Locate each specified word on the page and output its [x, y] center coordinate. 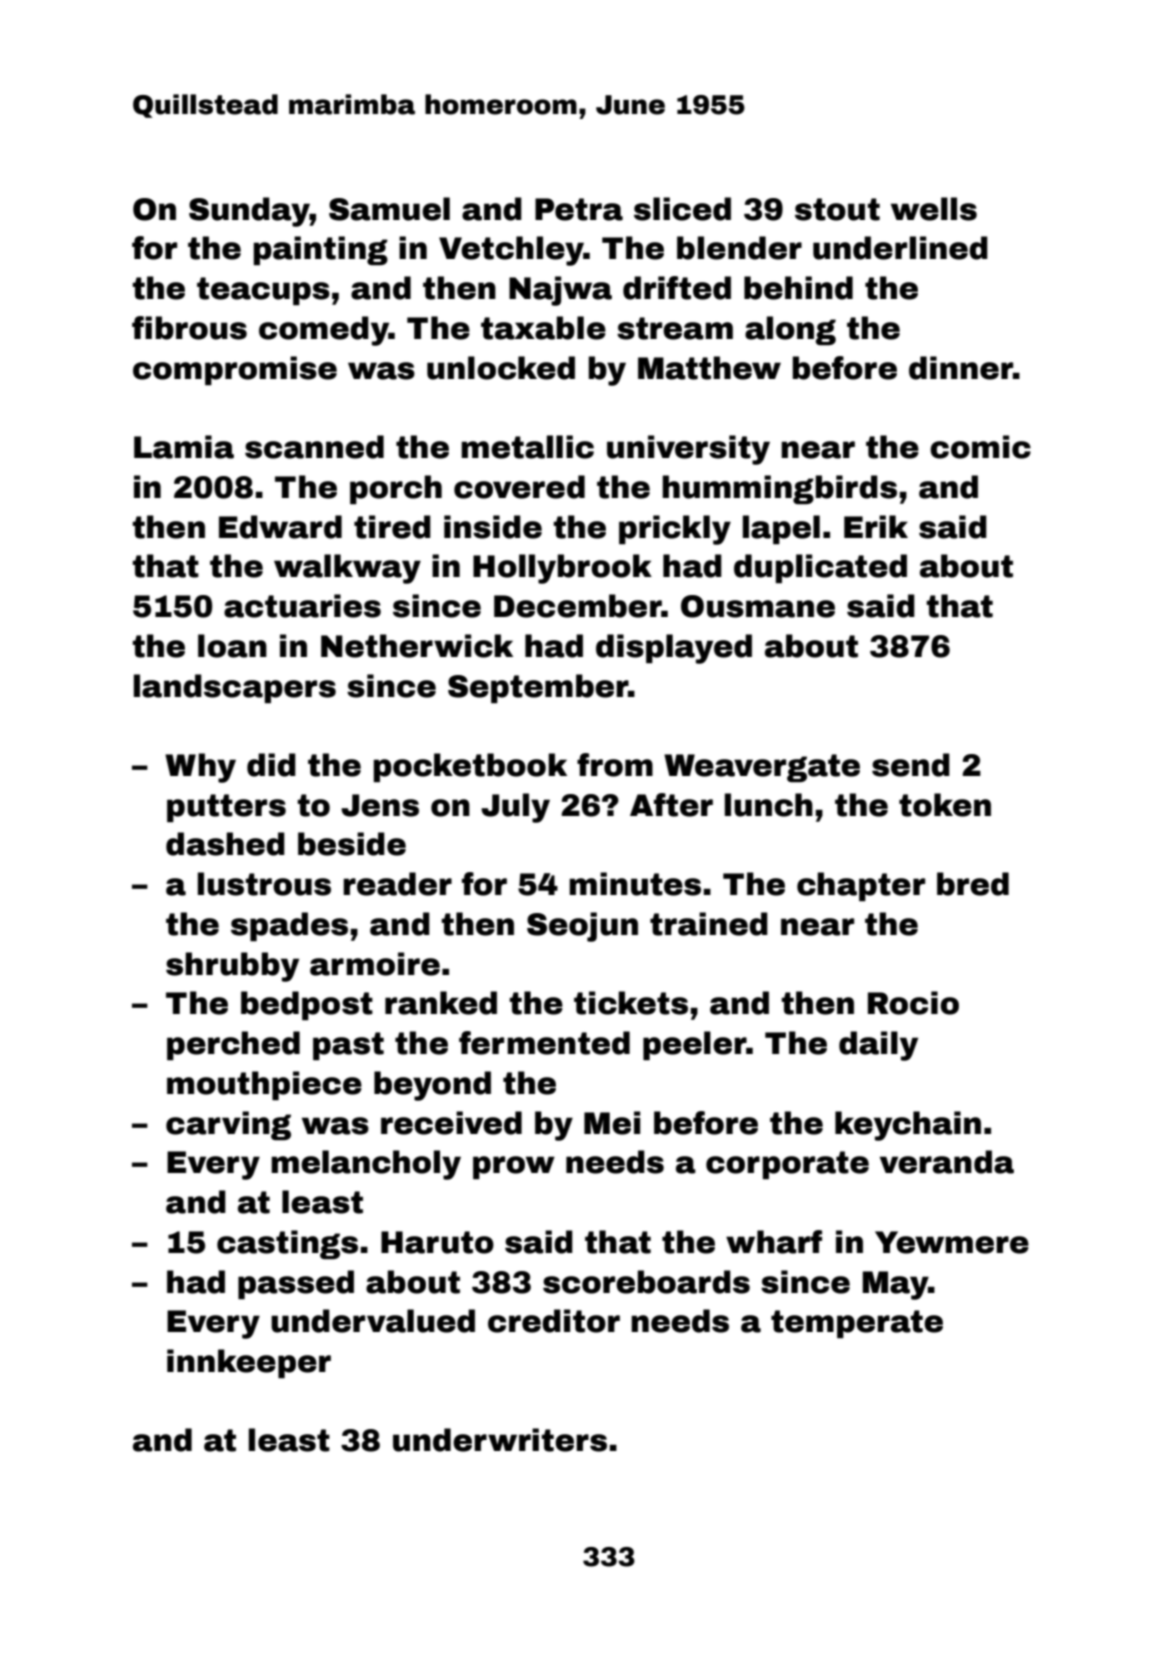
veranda [947, 1162]
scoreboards [646, 1282]
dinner [961, 368]
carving [228, 1125]
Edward [280, 527]
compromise [235, 370]
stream [675, 328]
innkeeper [249, 1363]
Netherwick [417, 646]
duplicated [820, 568]
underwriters [500, 1440]
